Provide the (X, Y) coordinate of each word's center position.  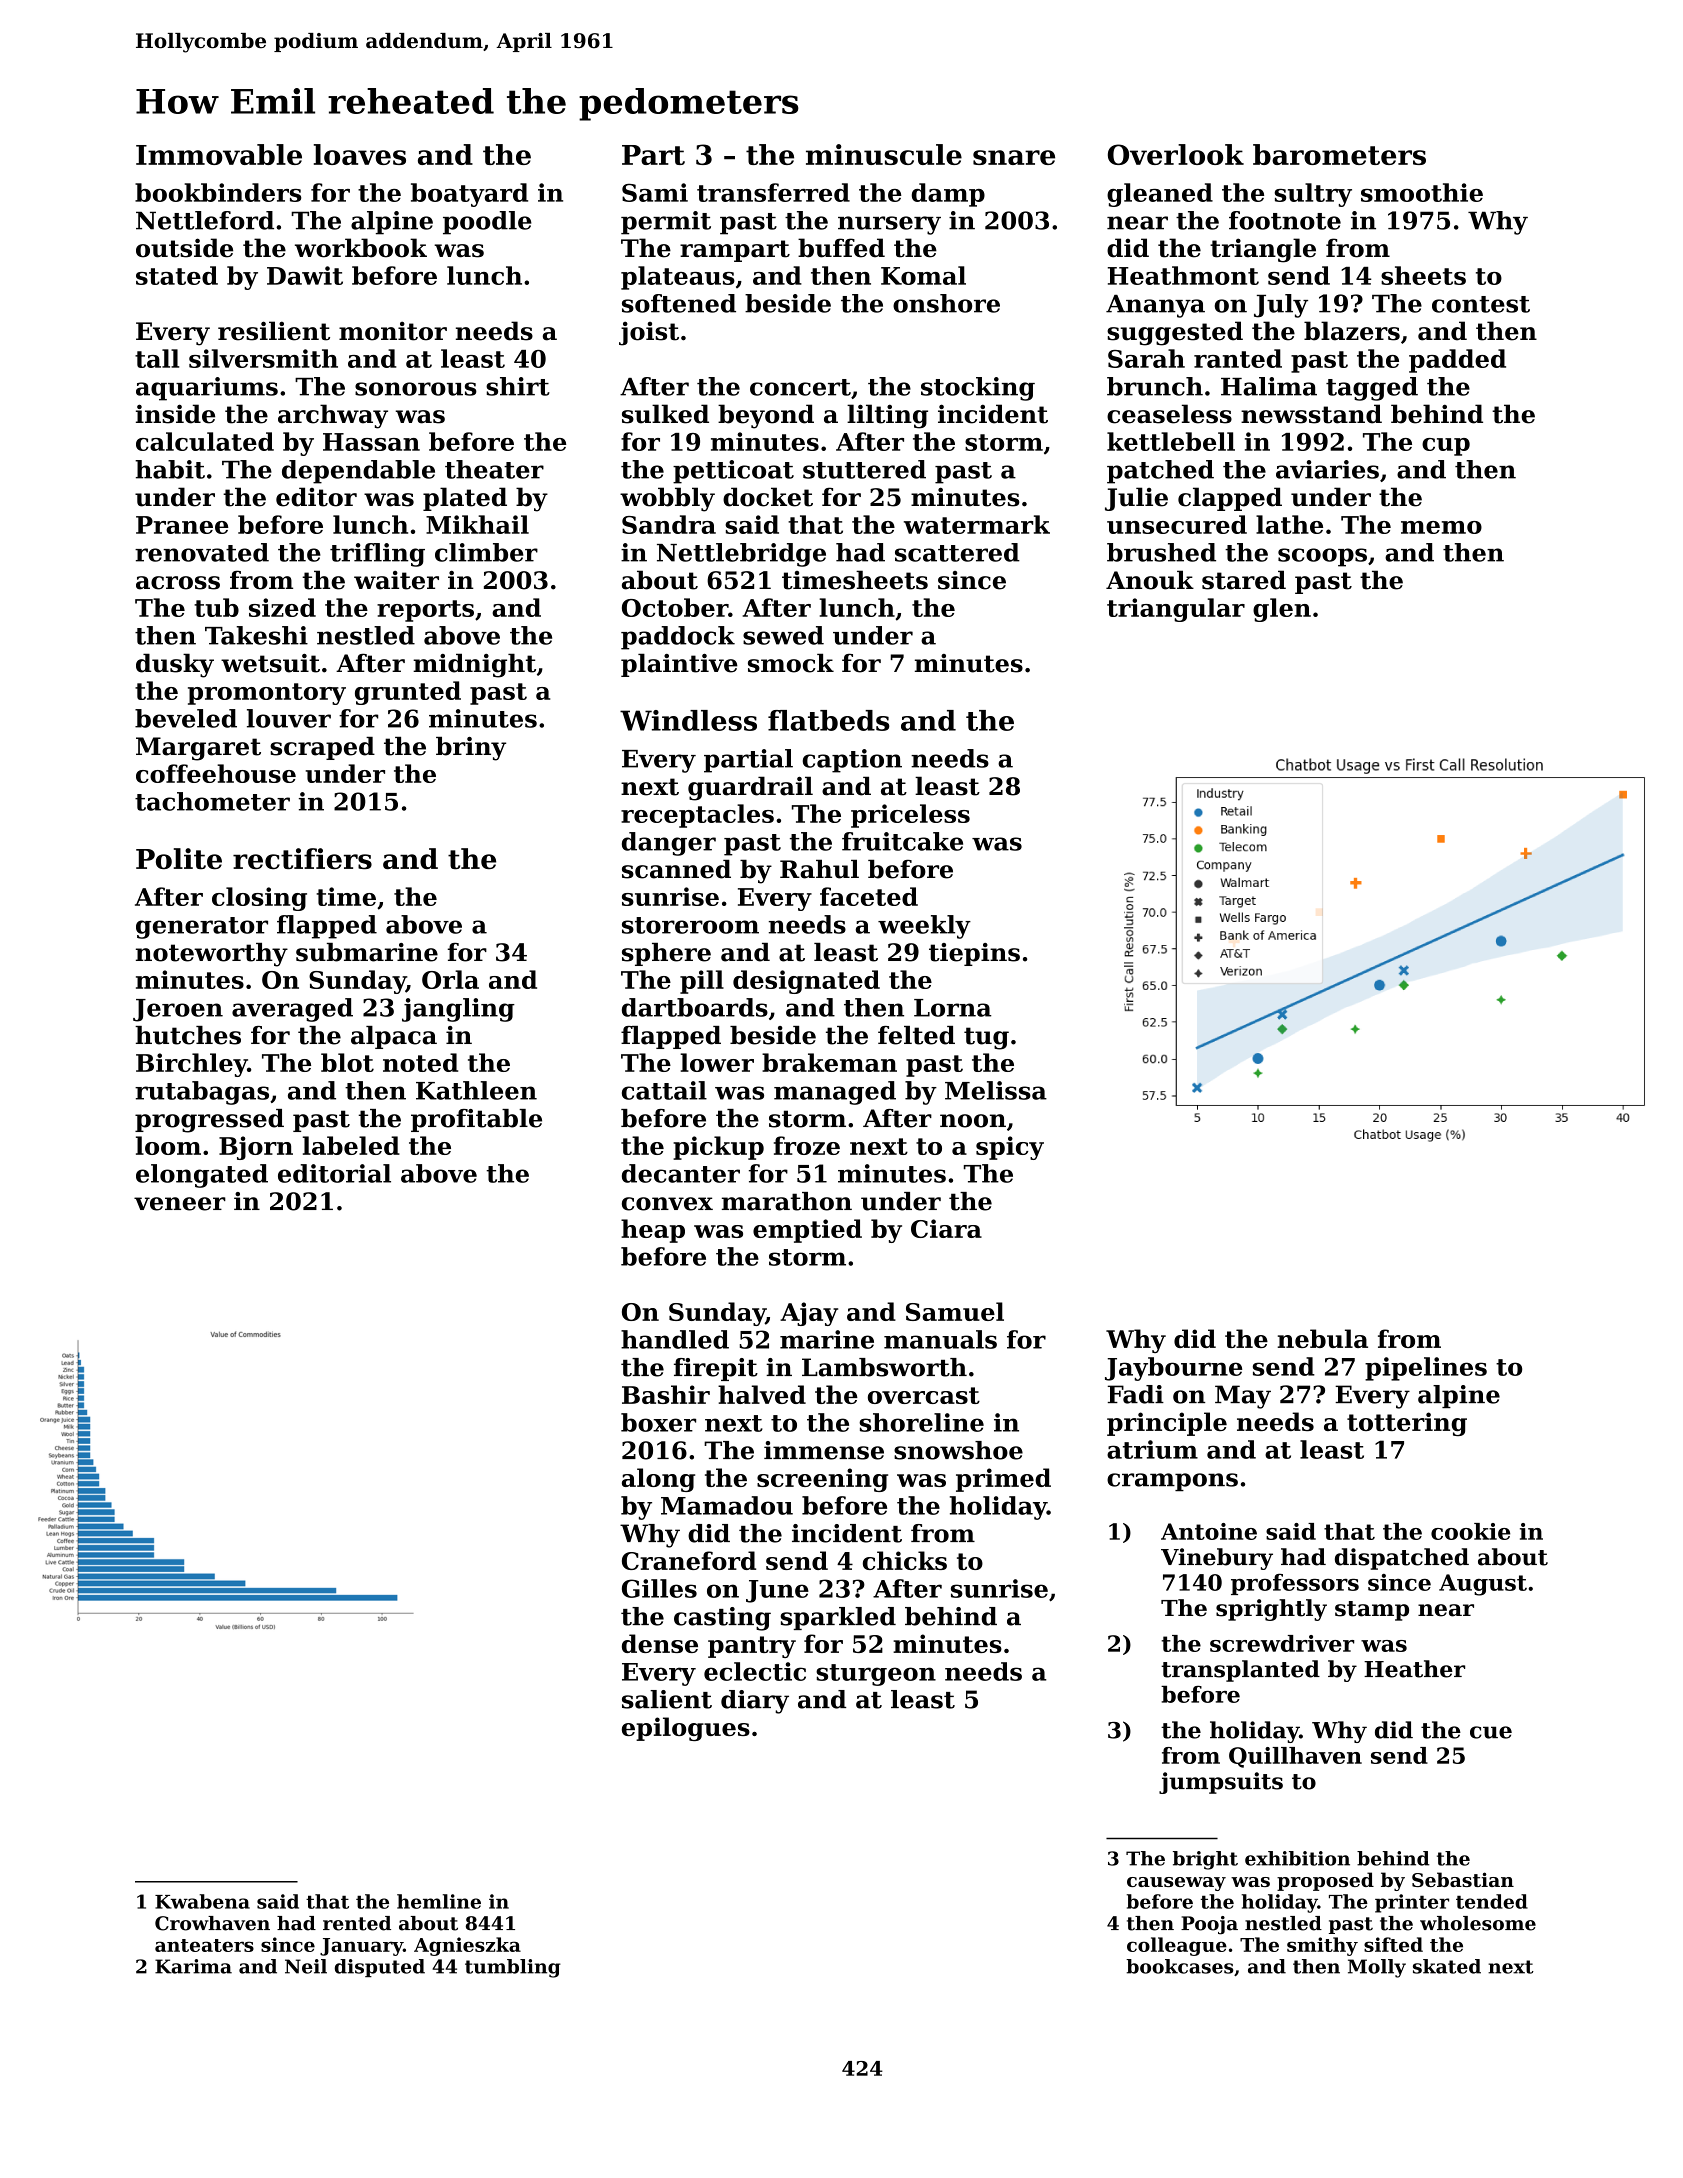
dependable (358, 472)
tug (986, 1038)
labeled (351, 1145)
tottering (1407, 1424)
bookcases (1180, 1966)
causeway (1176, 1884)
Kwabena (202, 1901)
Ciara (946, 1228)
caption (852, 761)
